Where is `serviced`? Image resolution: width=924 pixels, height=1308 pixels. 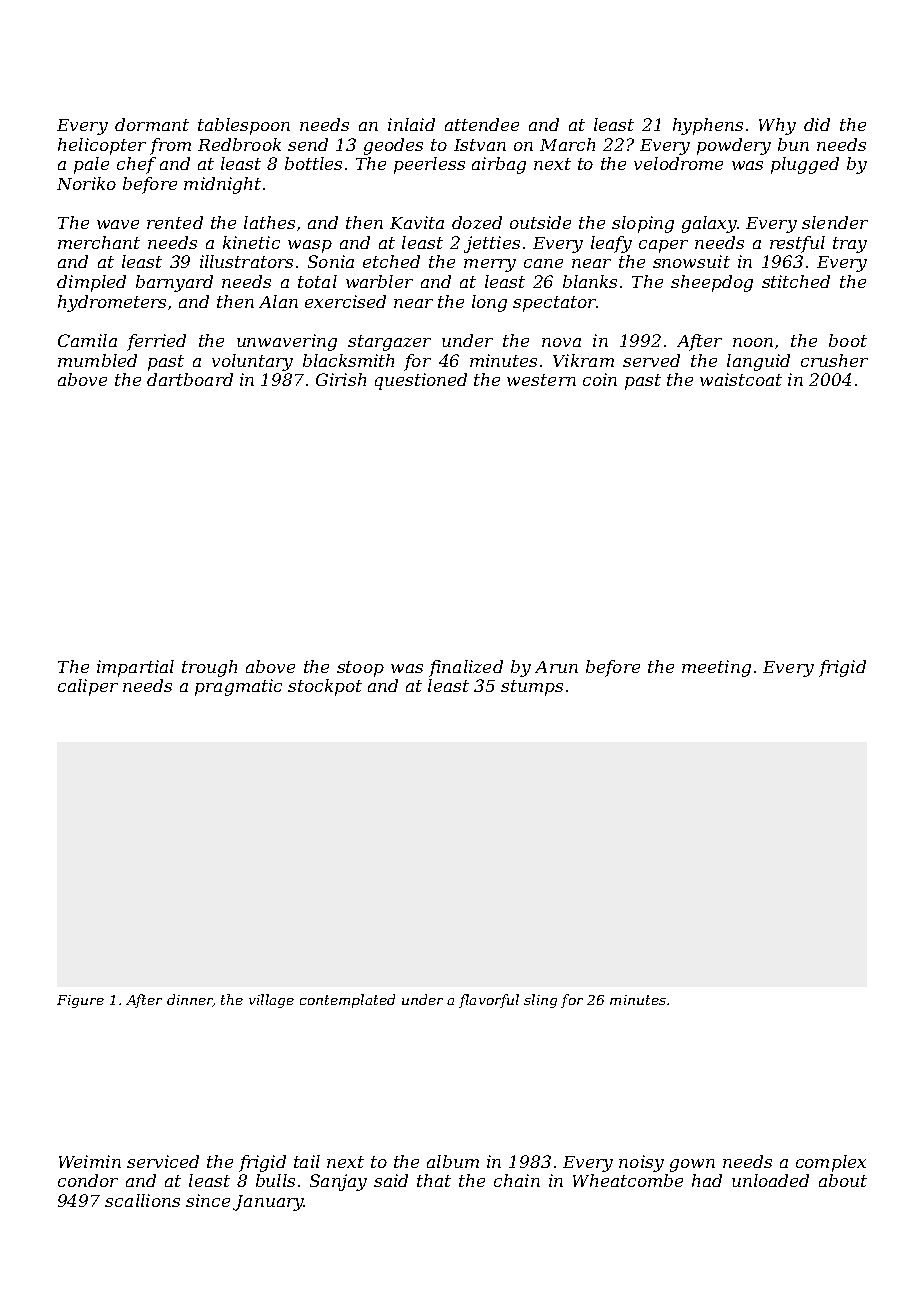 serviced is located at coordinates (163, 1161).
